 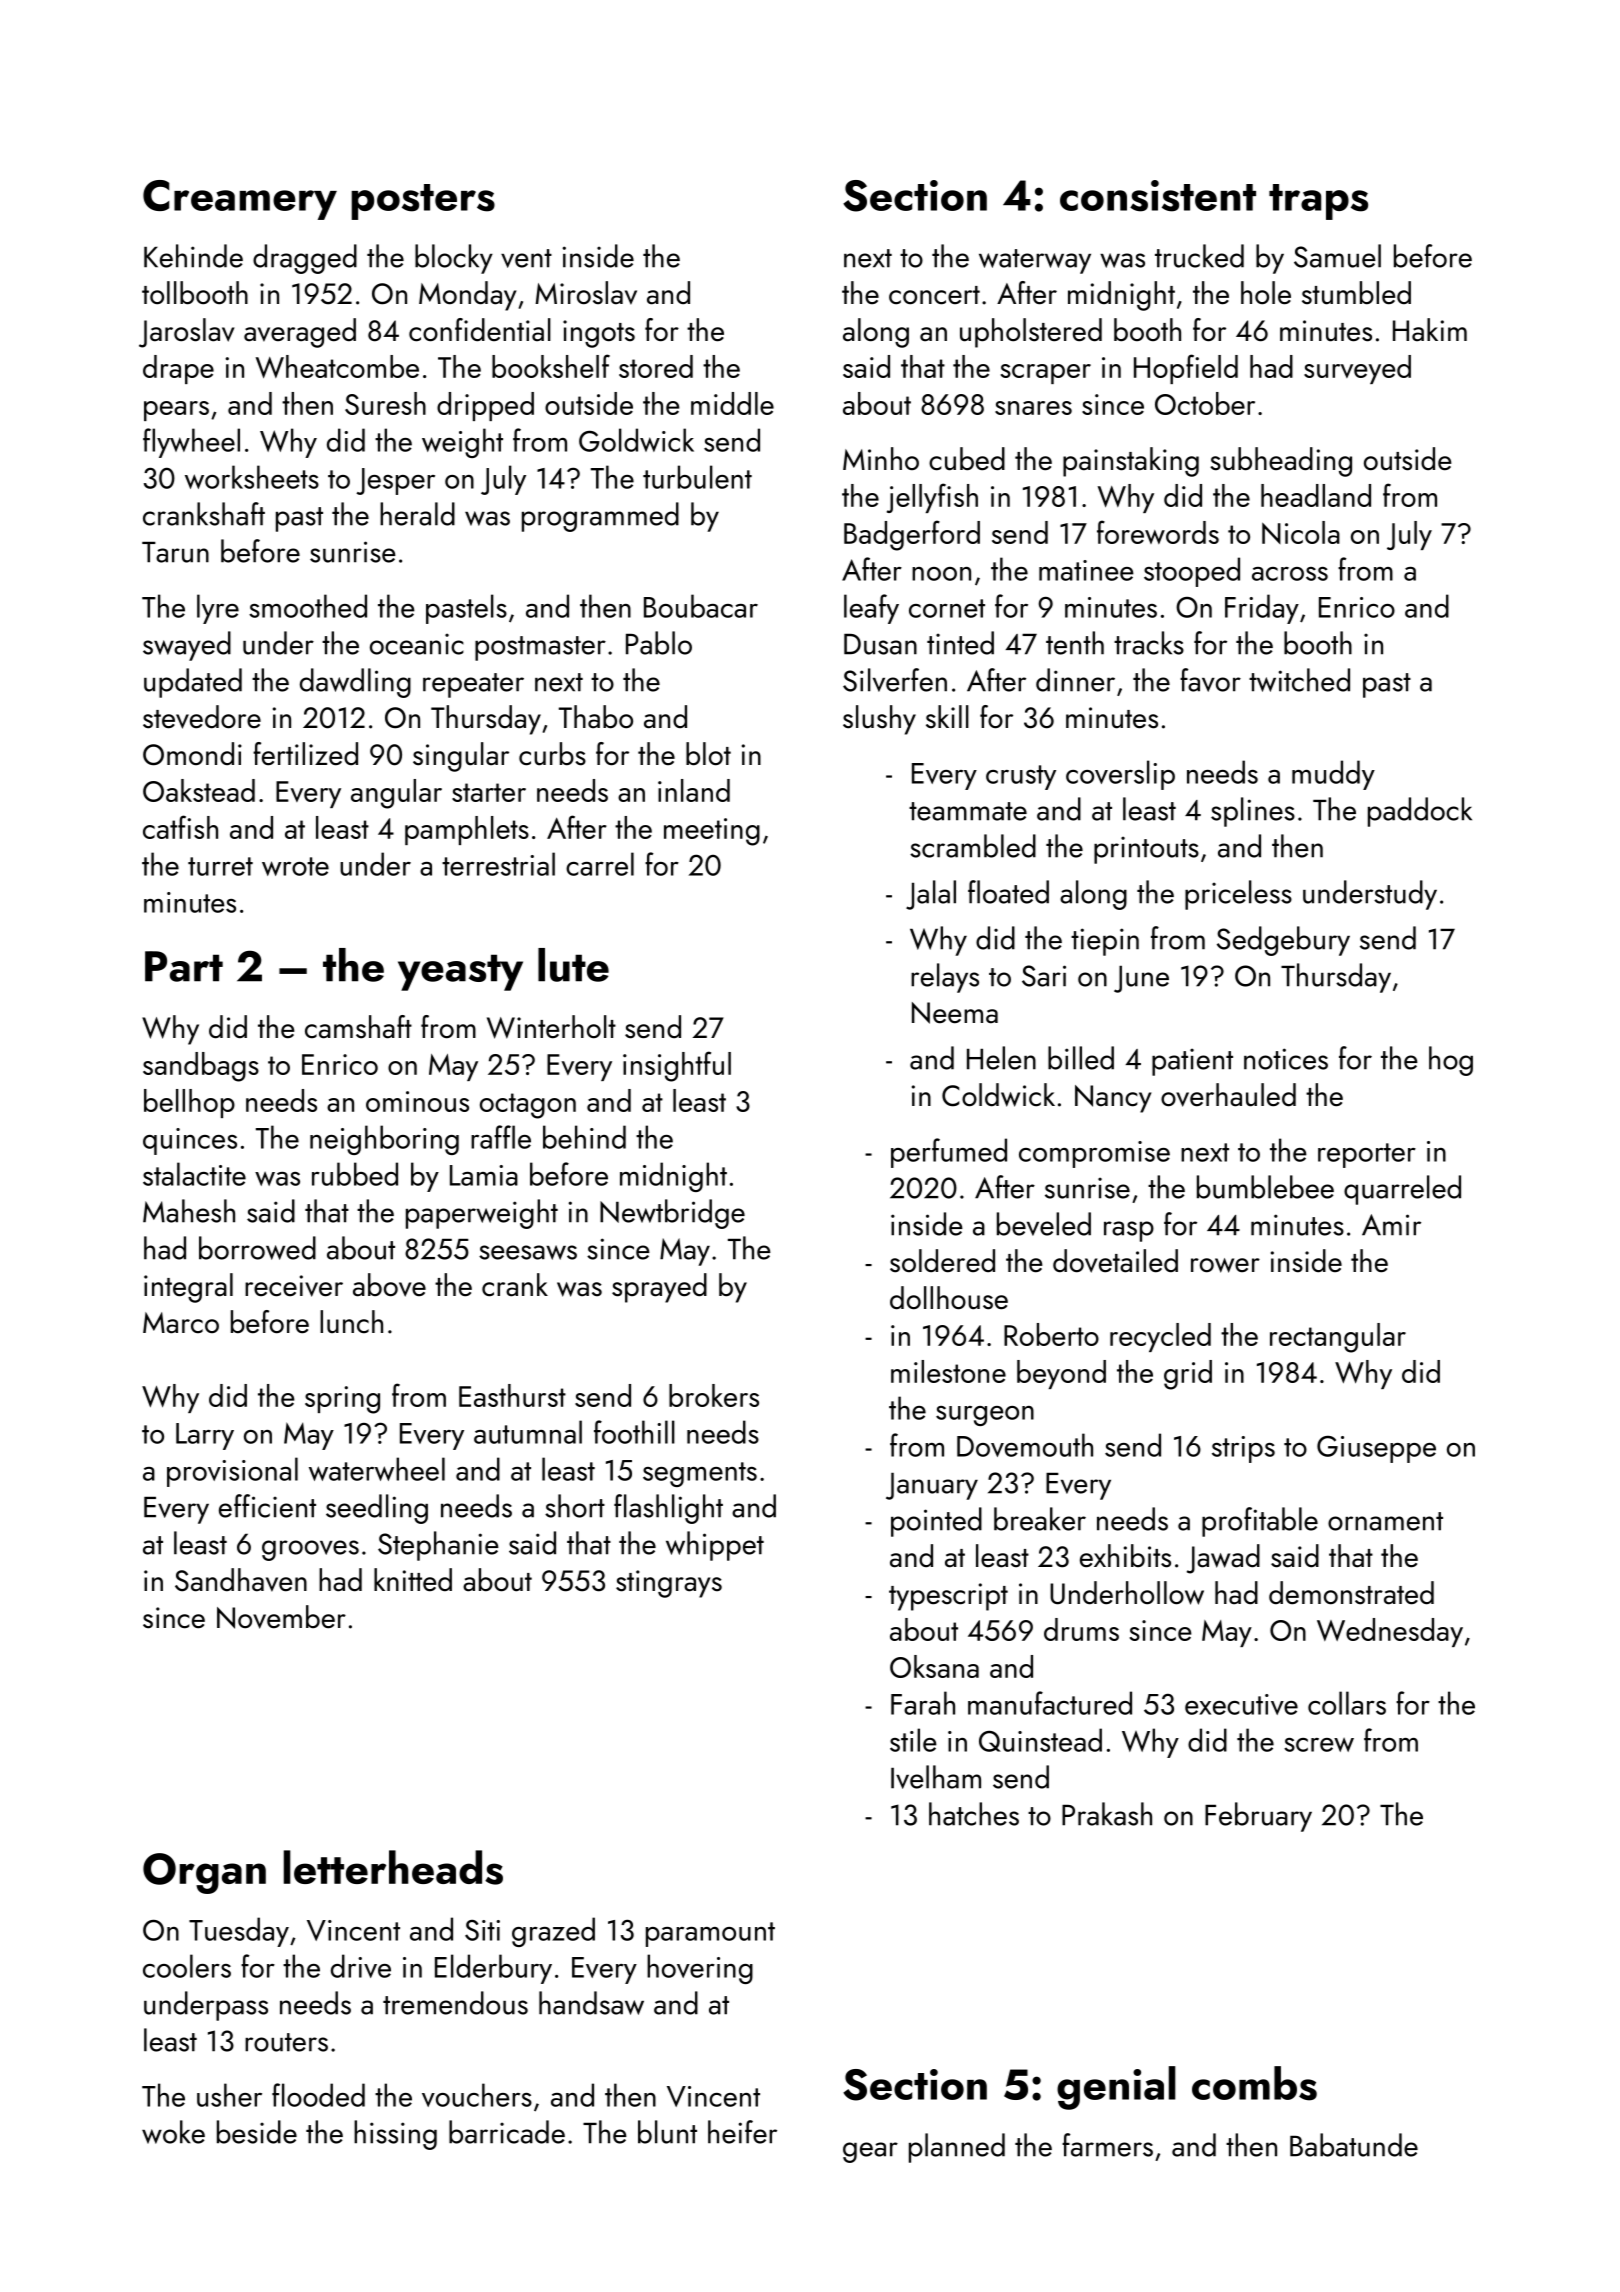 What do you see at coordinates (417, 514) in the screenshot?
I see `herald` at bounding box center [417, 514].
